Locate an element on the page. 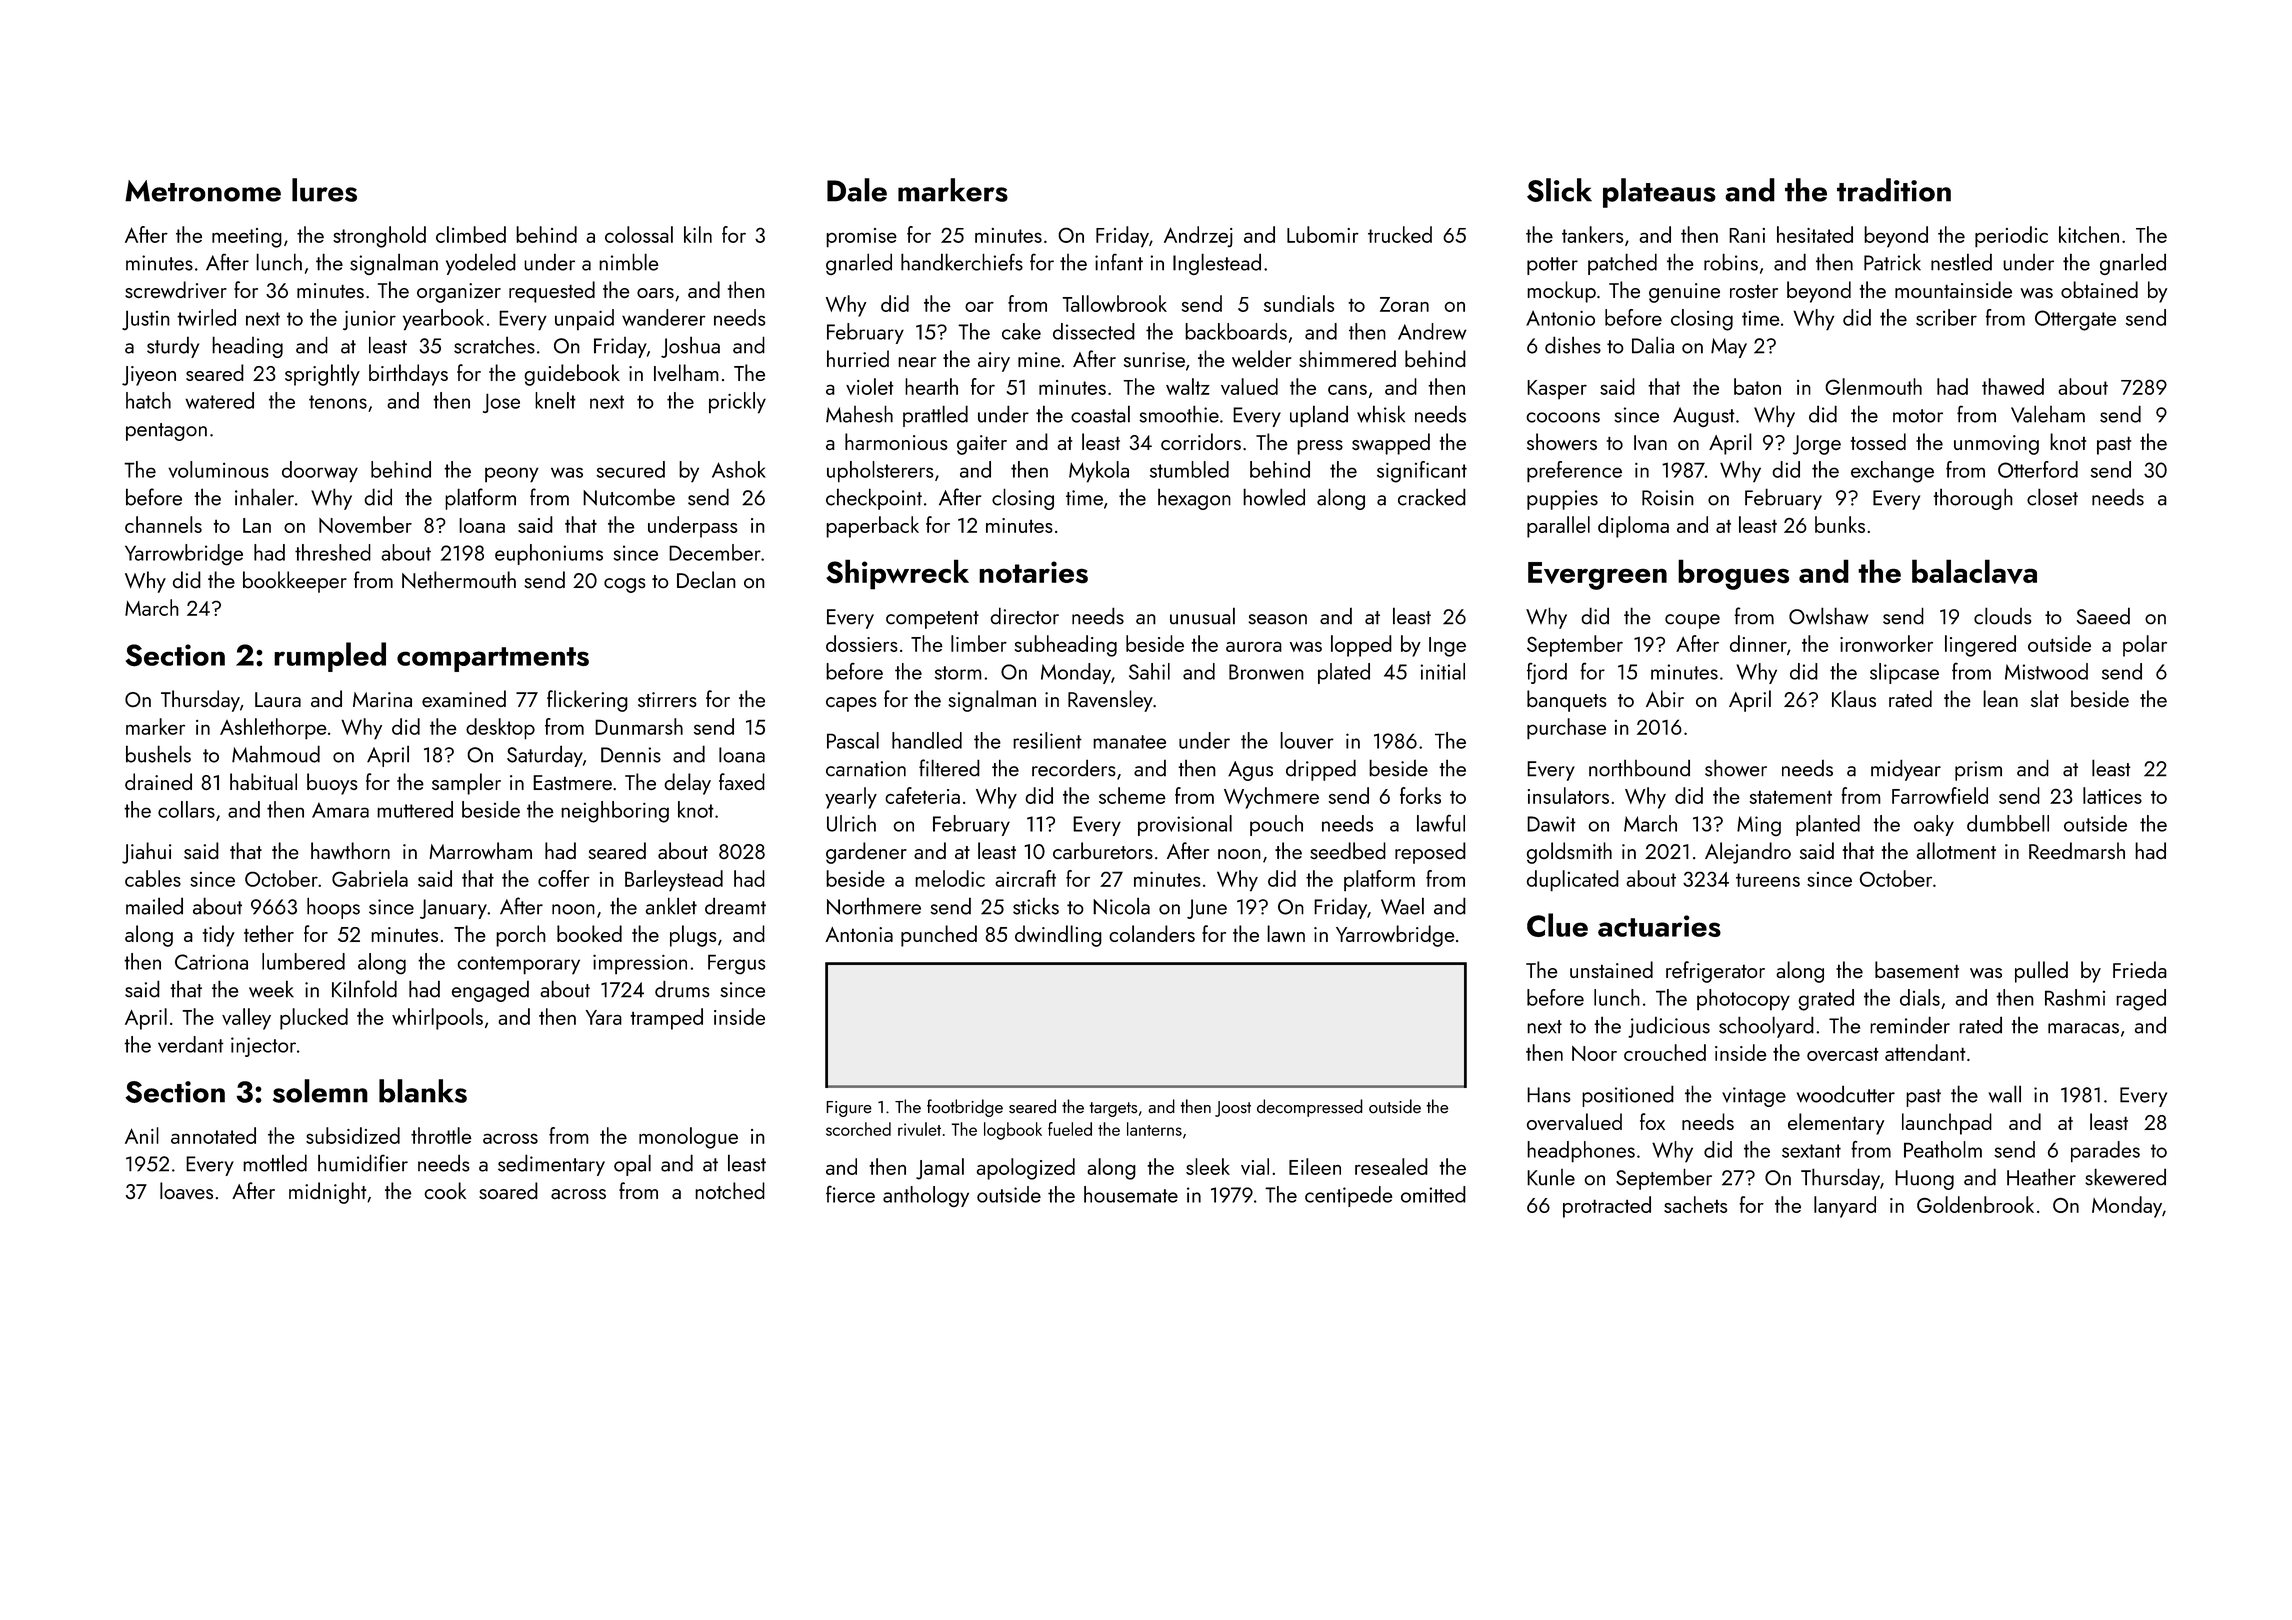 The width and height of the image is (2292, 1620). raged is located at coordinates (2141, 1000).
